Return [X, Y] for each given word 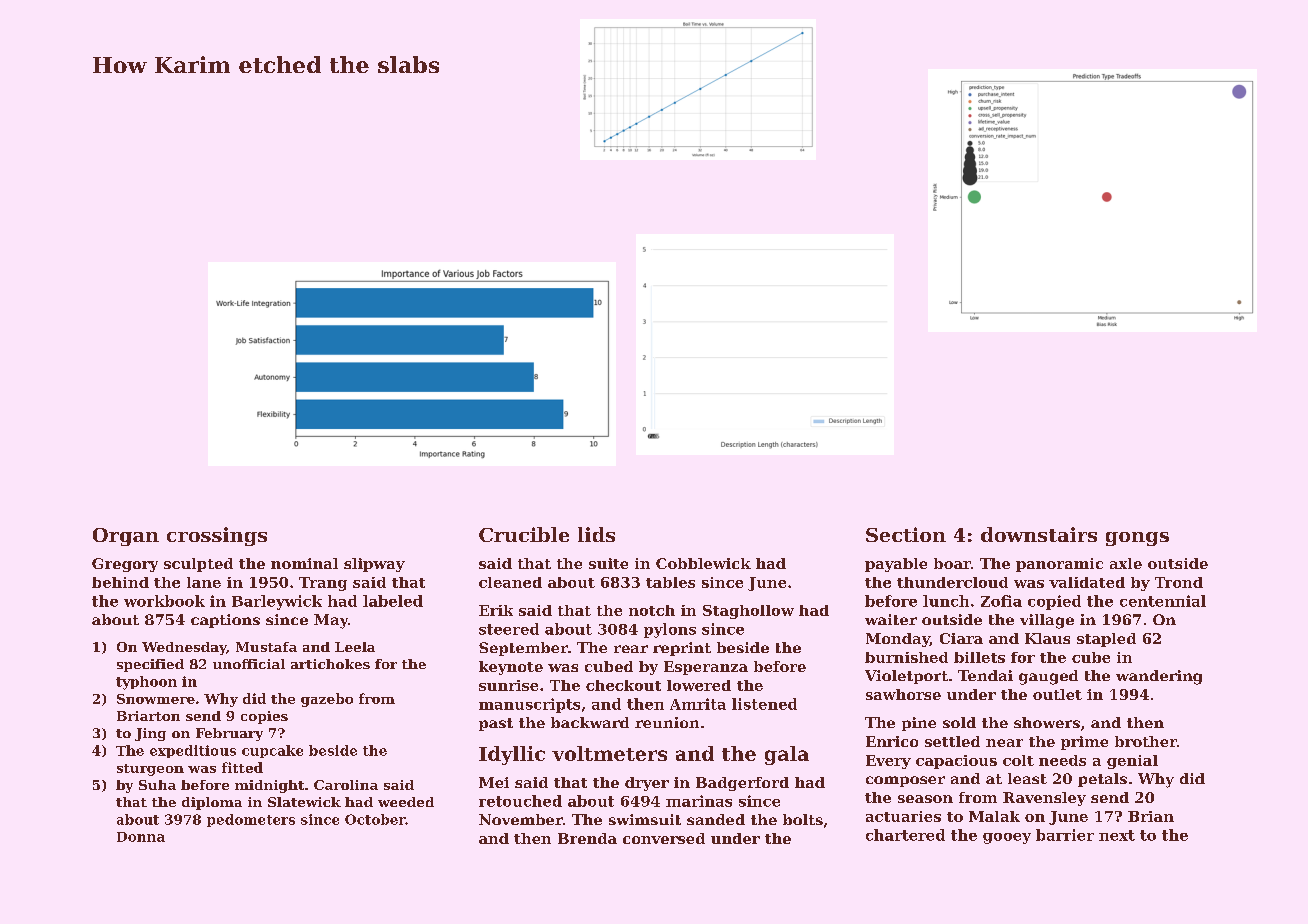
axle [1126, 563]
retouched [520, 801]
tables [670, 582]
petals [1102, 780]
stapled [1106, 640]
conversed [664, 838]
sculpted [198, 565]
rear [631, 649]
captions [225, 621]
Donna [141, 837]
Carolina [346, 785]
